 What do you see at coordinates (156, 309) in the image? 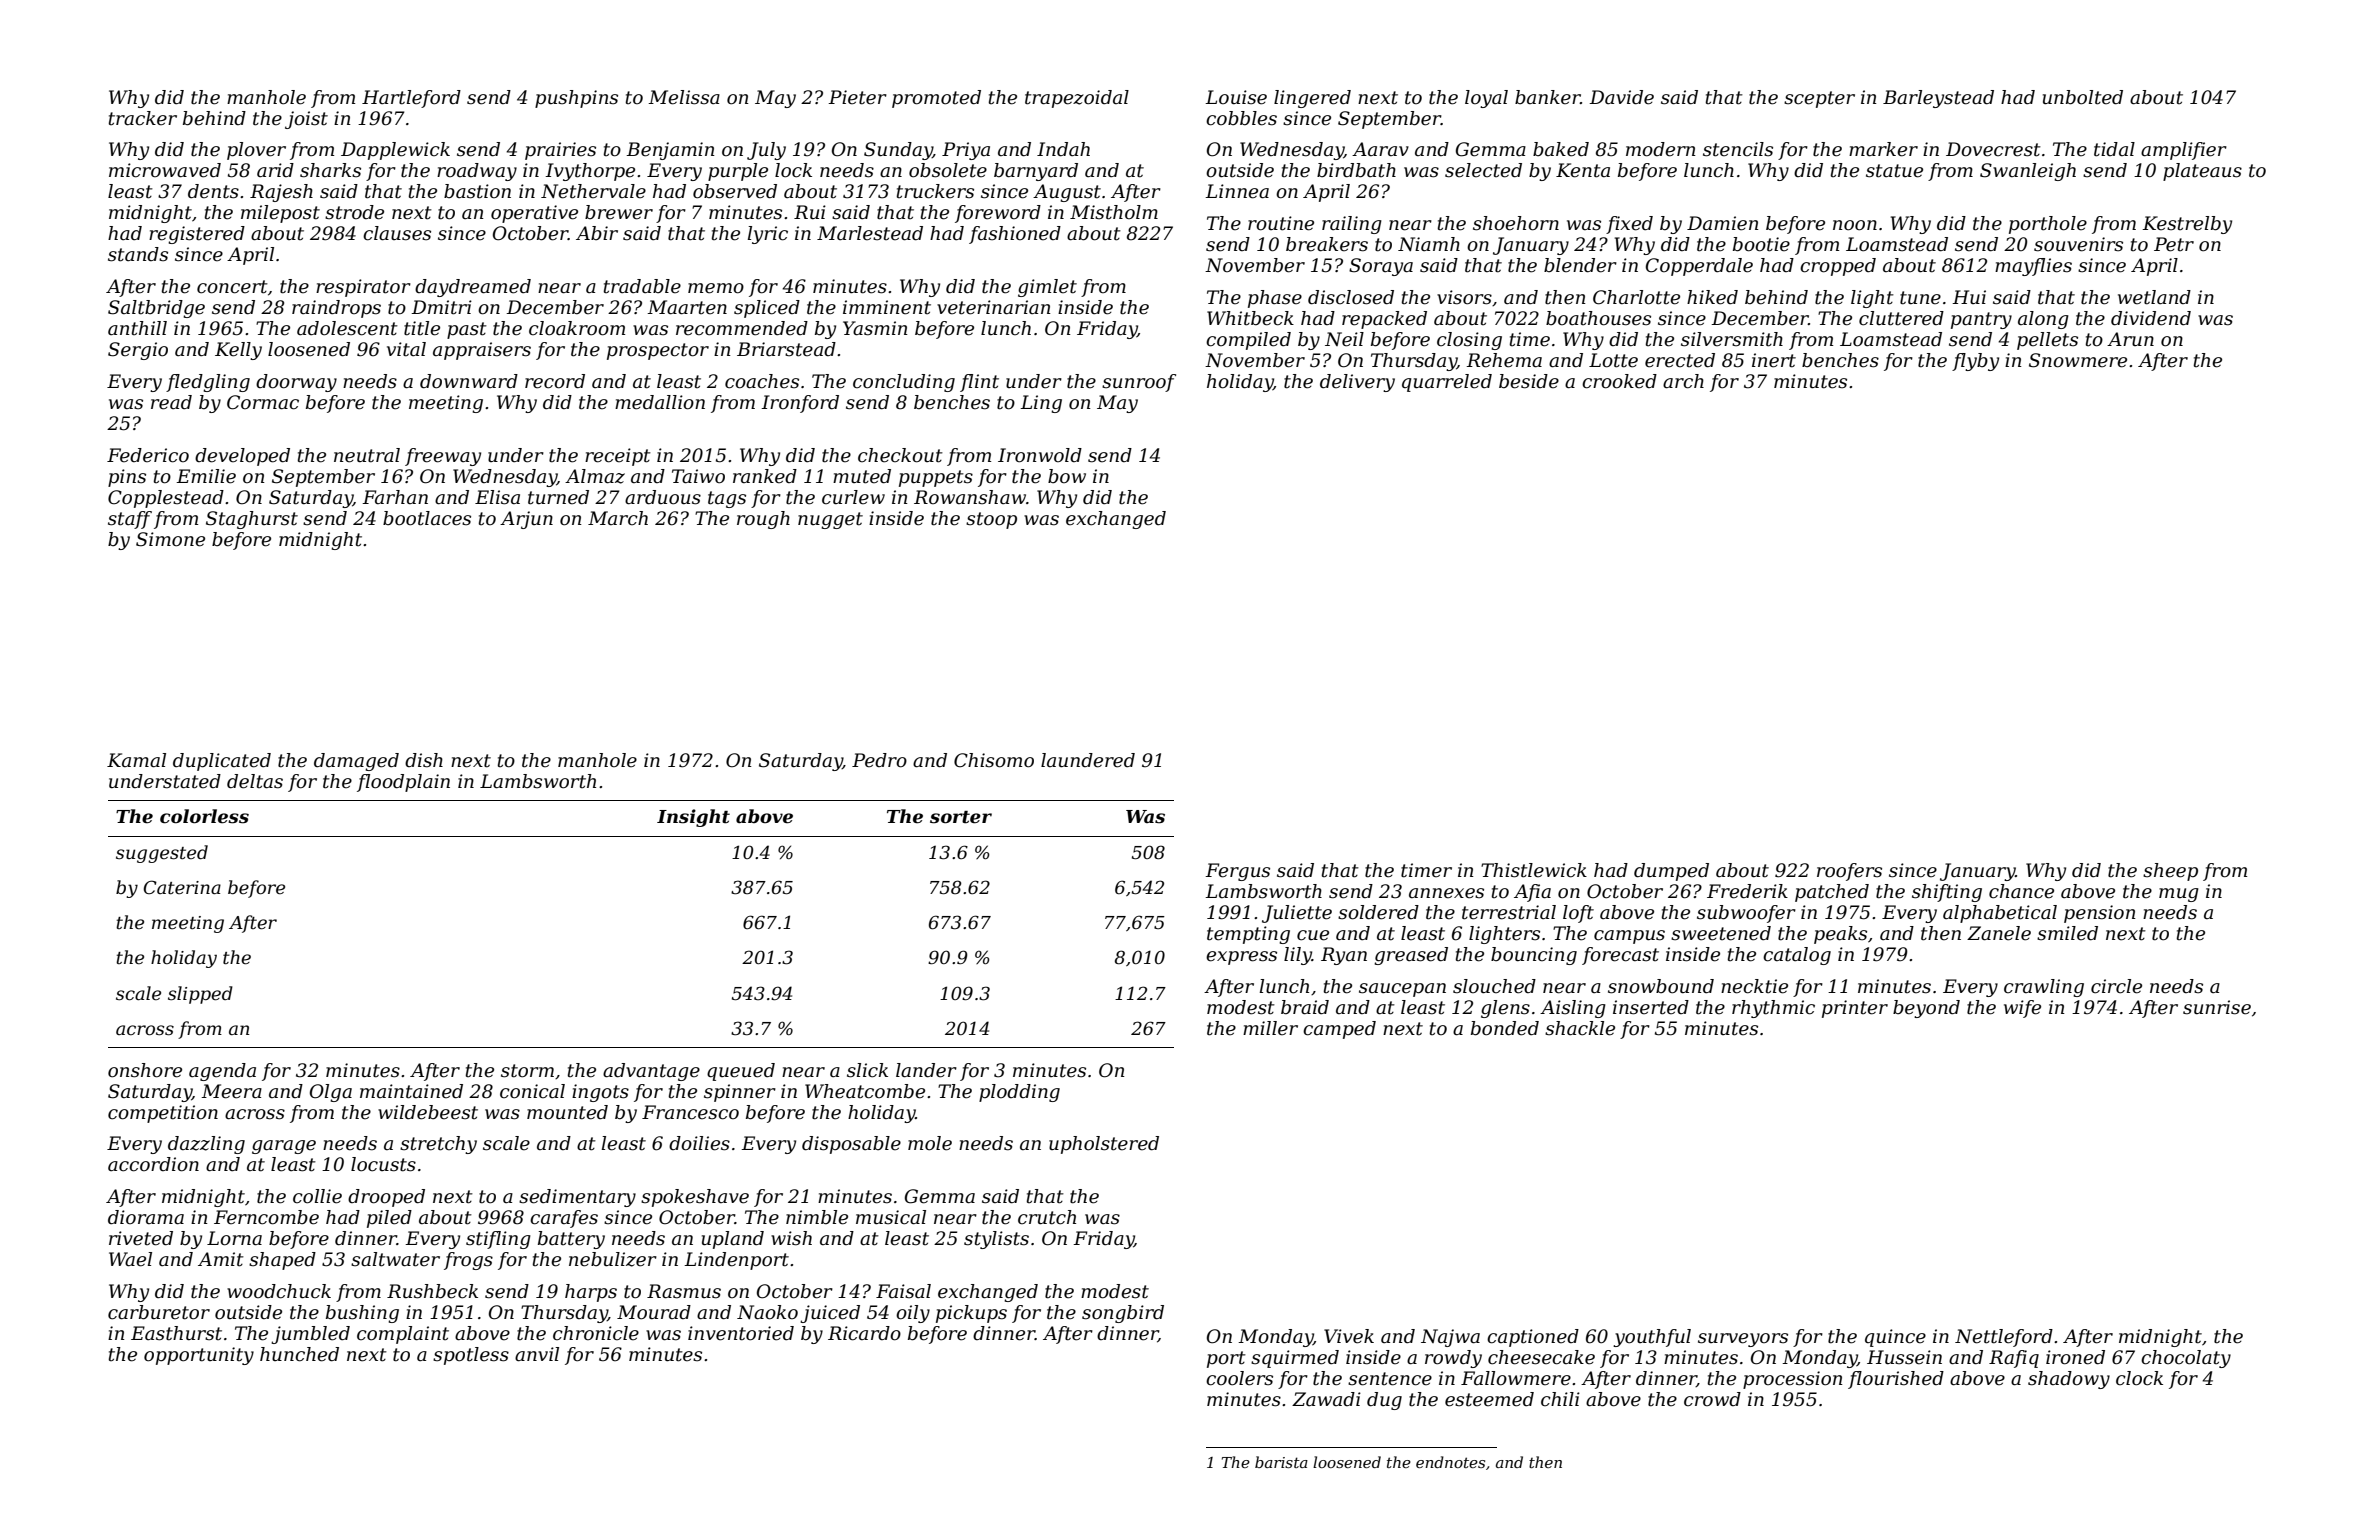
I see `Saltbridge` at bounding box center [156, 309].
